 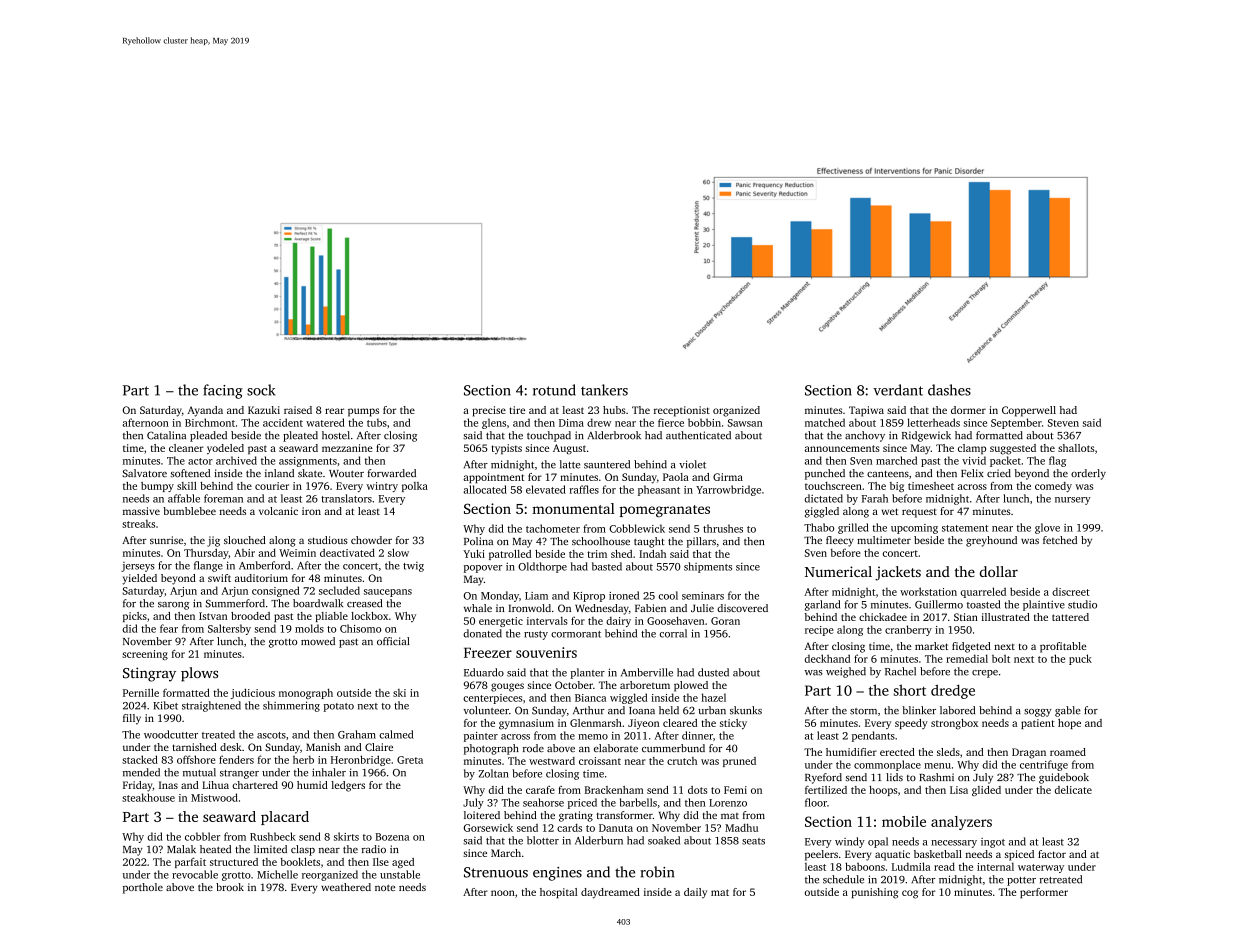 I want to click on Strenuous, so click(x=496, y=872).
